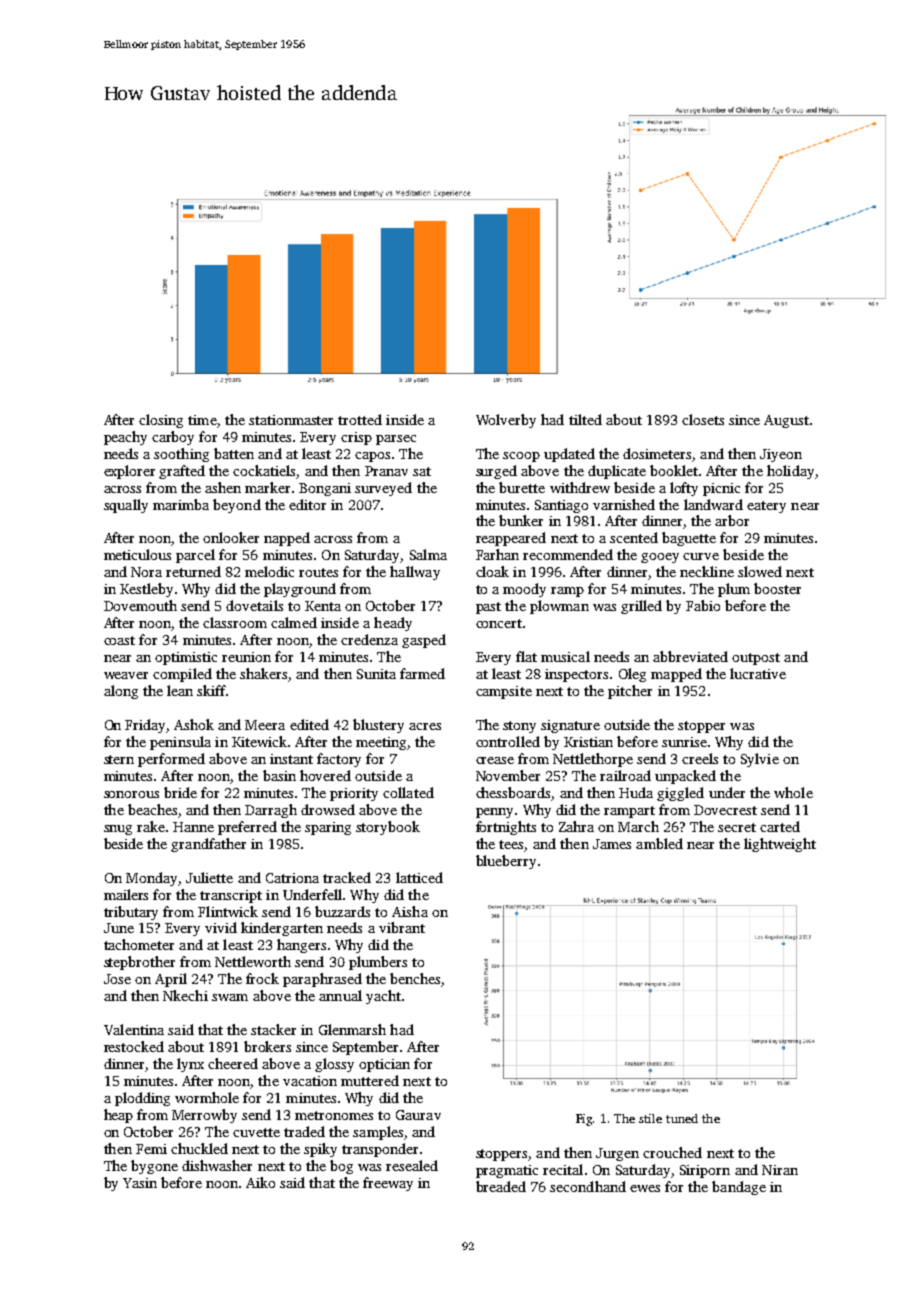 The height and width of the screenshot is (1308, 924). What do you see at coordinates (259, 741) in the screenshot?
I see `Kitewick` at bounding box center [259, 741].
